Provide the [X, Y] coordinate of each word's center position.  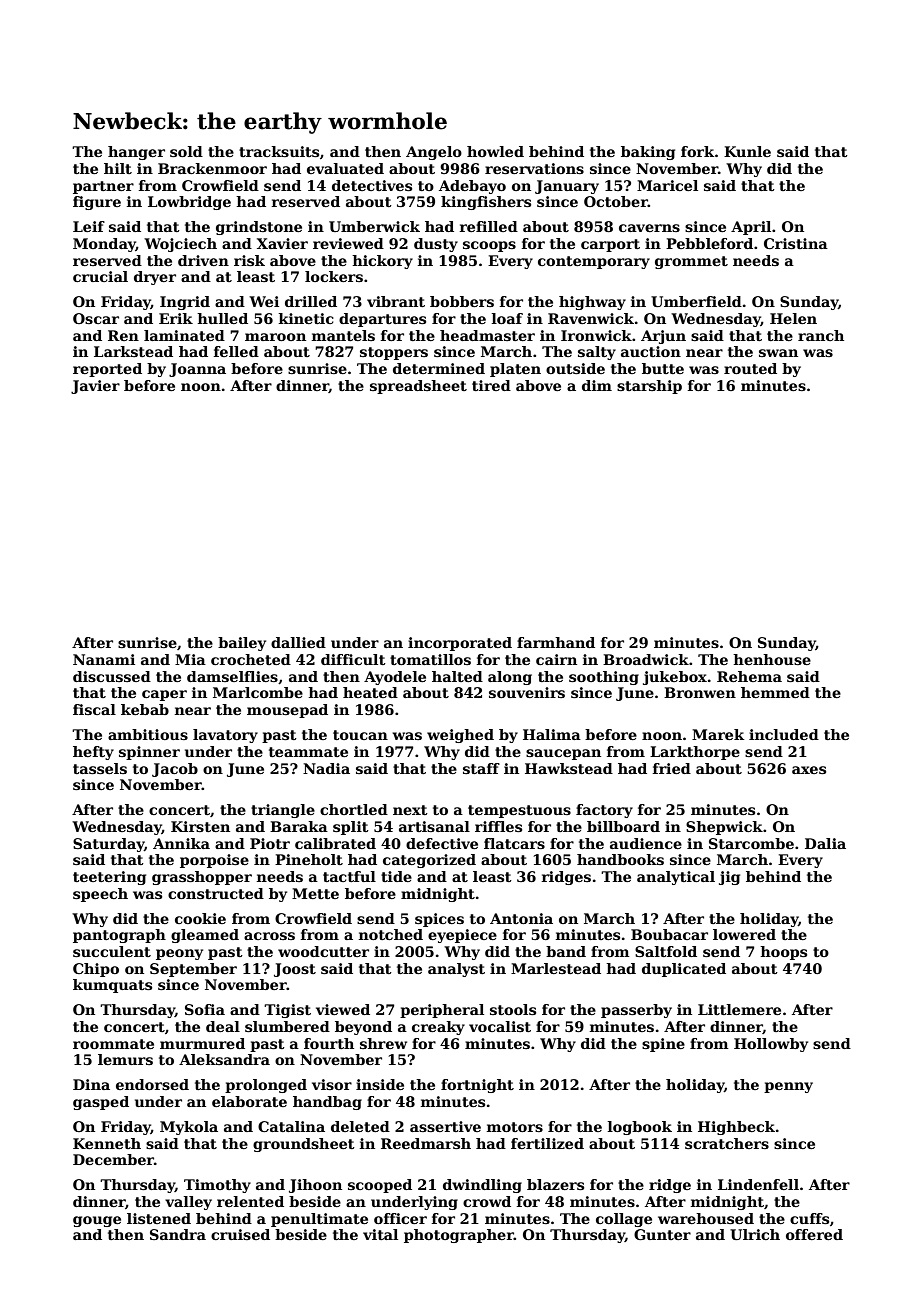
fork [698, 151]
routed [750, 368]
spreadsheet [418, 387]
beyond [363, 1028]
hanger [136, 153]
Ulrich [755, 1234]
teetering [109, 878]
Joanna [197, 370]
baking [648, 153]
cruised [240, 1234]
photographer [459, 1236]
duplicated [684, 970]
